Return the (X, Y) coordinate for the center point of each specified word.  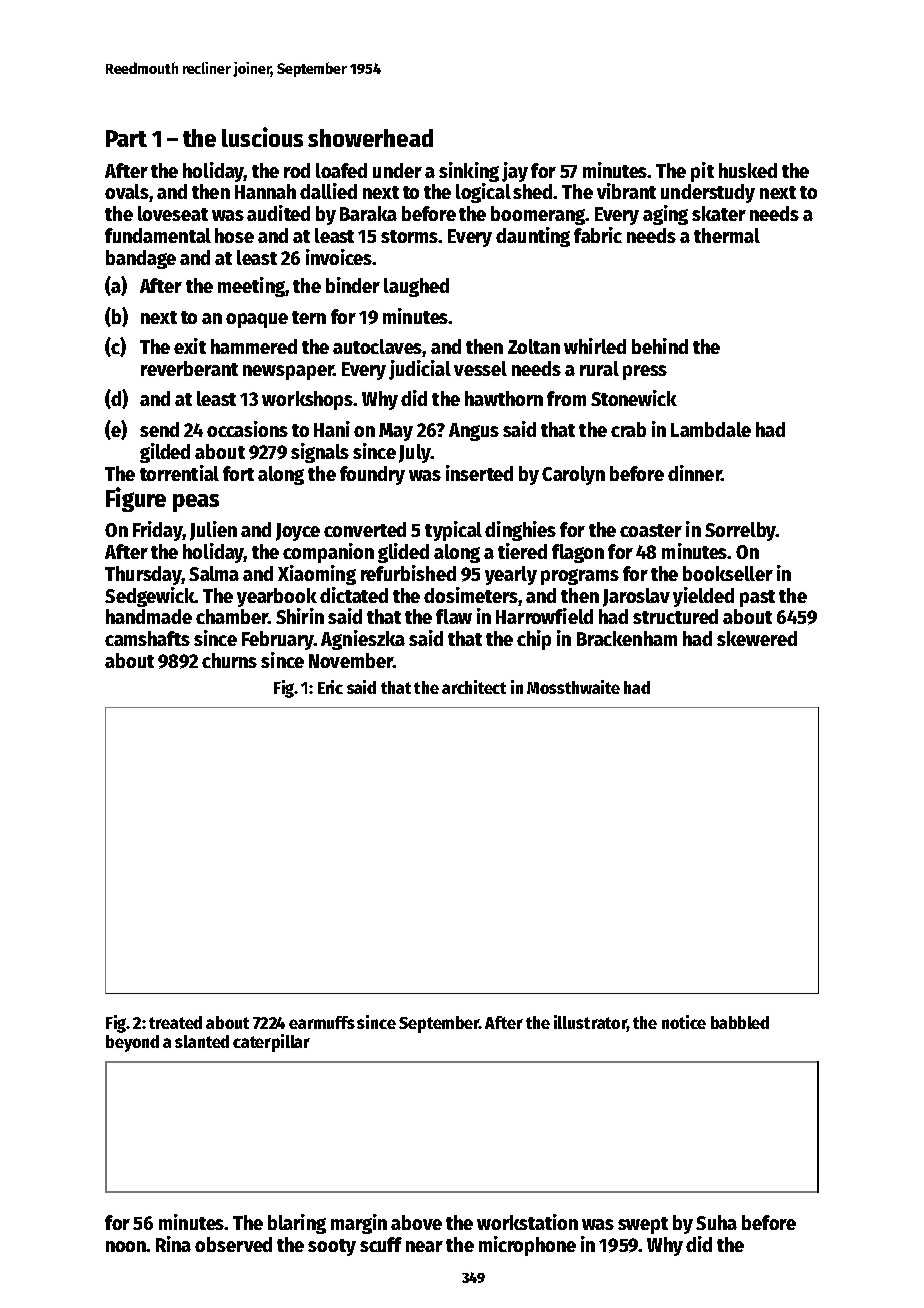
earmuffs (322, 1022)
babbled (740, 1022)
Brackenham (627, 638)
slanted (202, 1041)
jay (515, 172)
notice (684, 1022)
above (416, 1222)
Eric (330, 687)
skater (719, 213)
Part (126, 138)
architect (474, 687)
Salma (214, 573)
